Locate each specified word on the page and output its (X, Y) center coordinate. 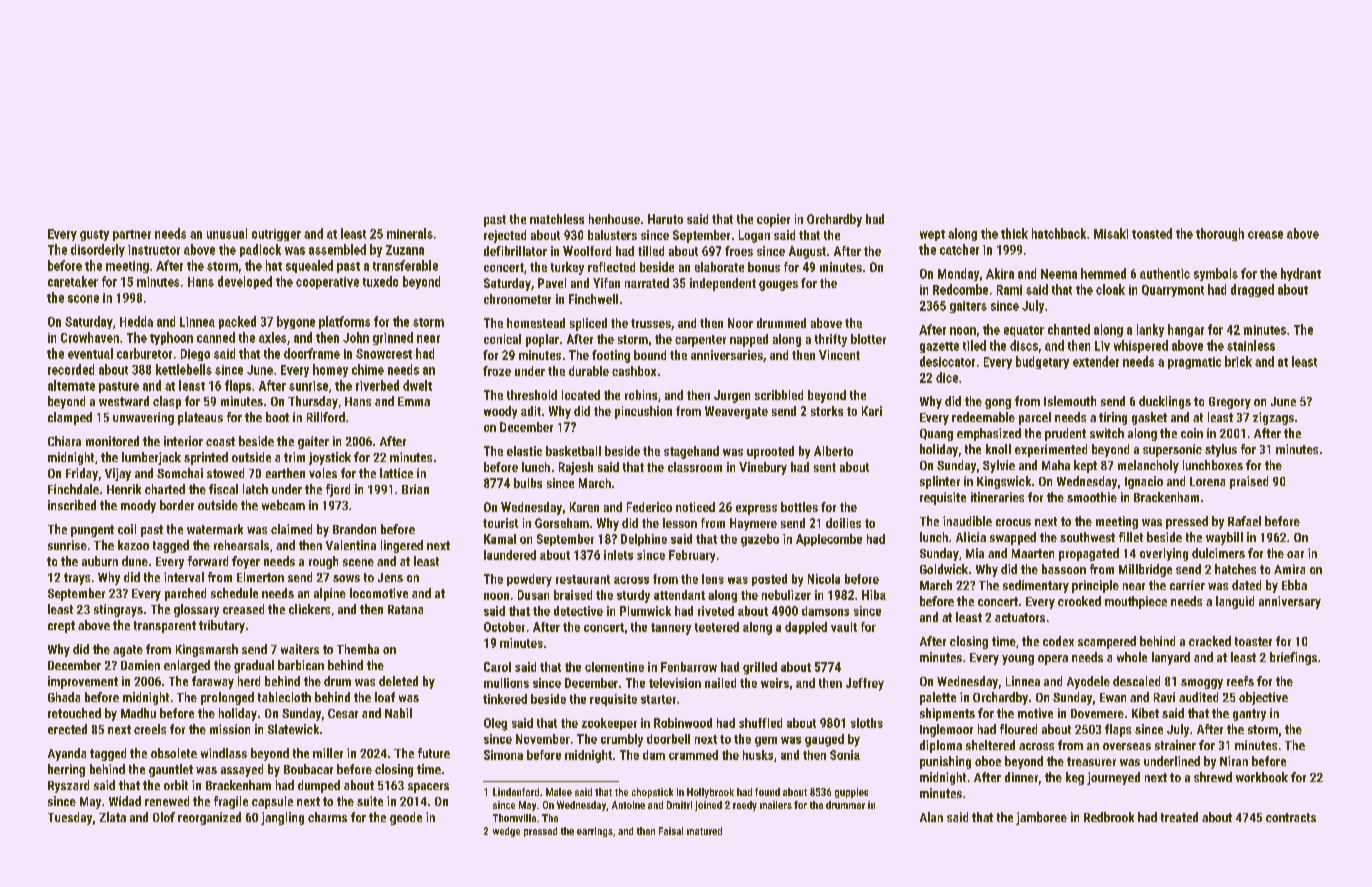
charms (327, 817)
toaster (1253, 641)
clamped (70, 418)
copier (773, 220)
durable (589, 371)
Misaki (1111, 233)
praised (1249, 482)
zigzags (1273, 418)
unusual (227, 233)
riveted (716, 611)
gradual (254, 666)
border (177, 505)
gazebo (760, 540)
